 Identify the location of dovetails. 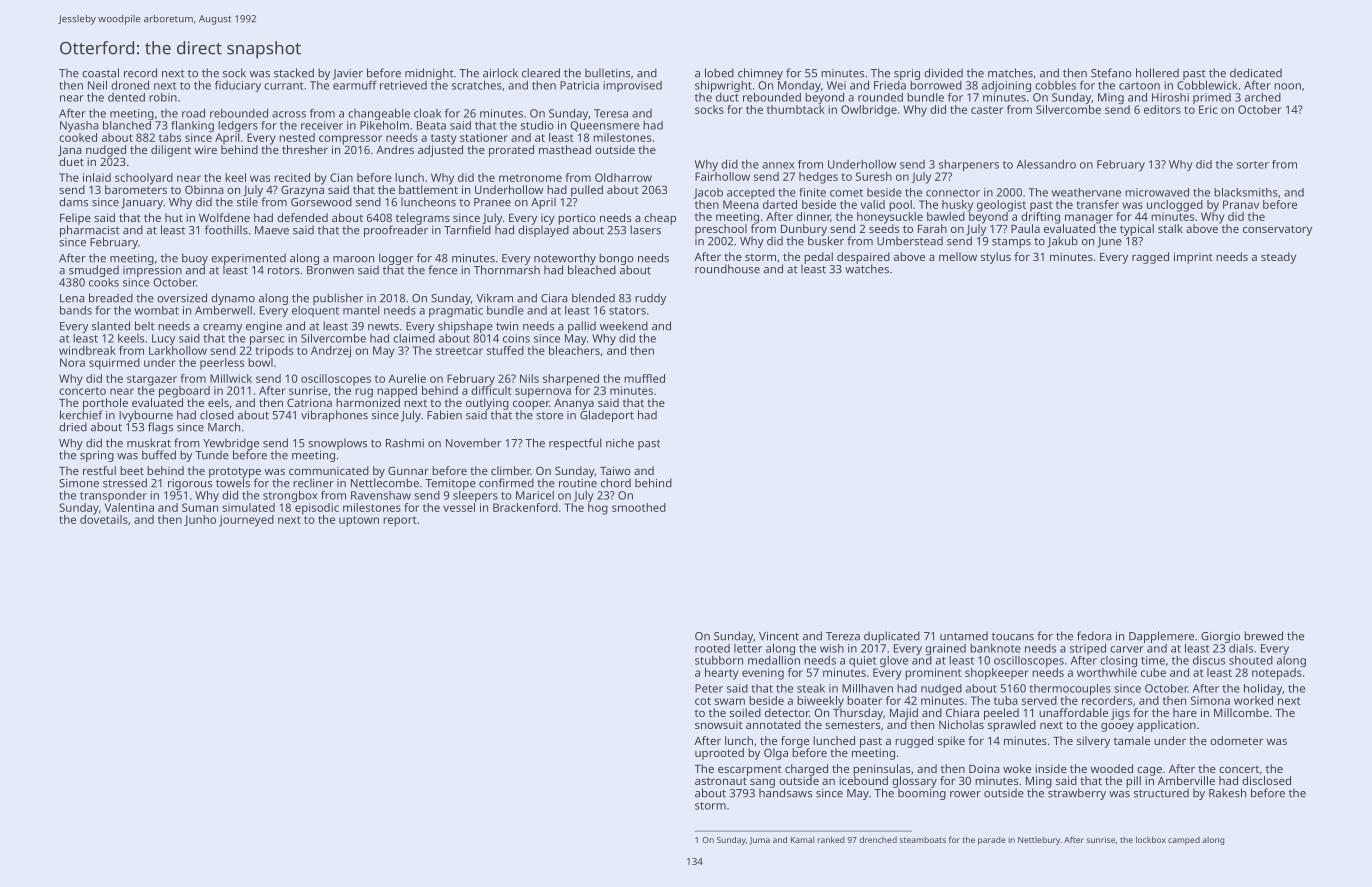
(104, 519).
